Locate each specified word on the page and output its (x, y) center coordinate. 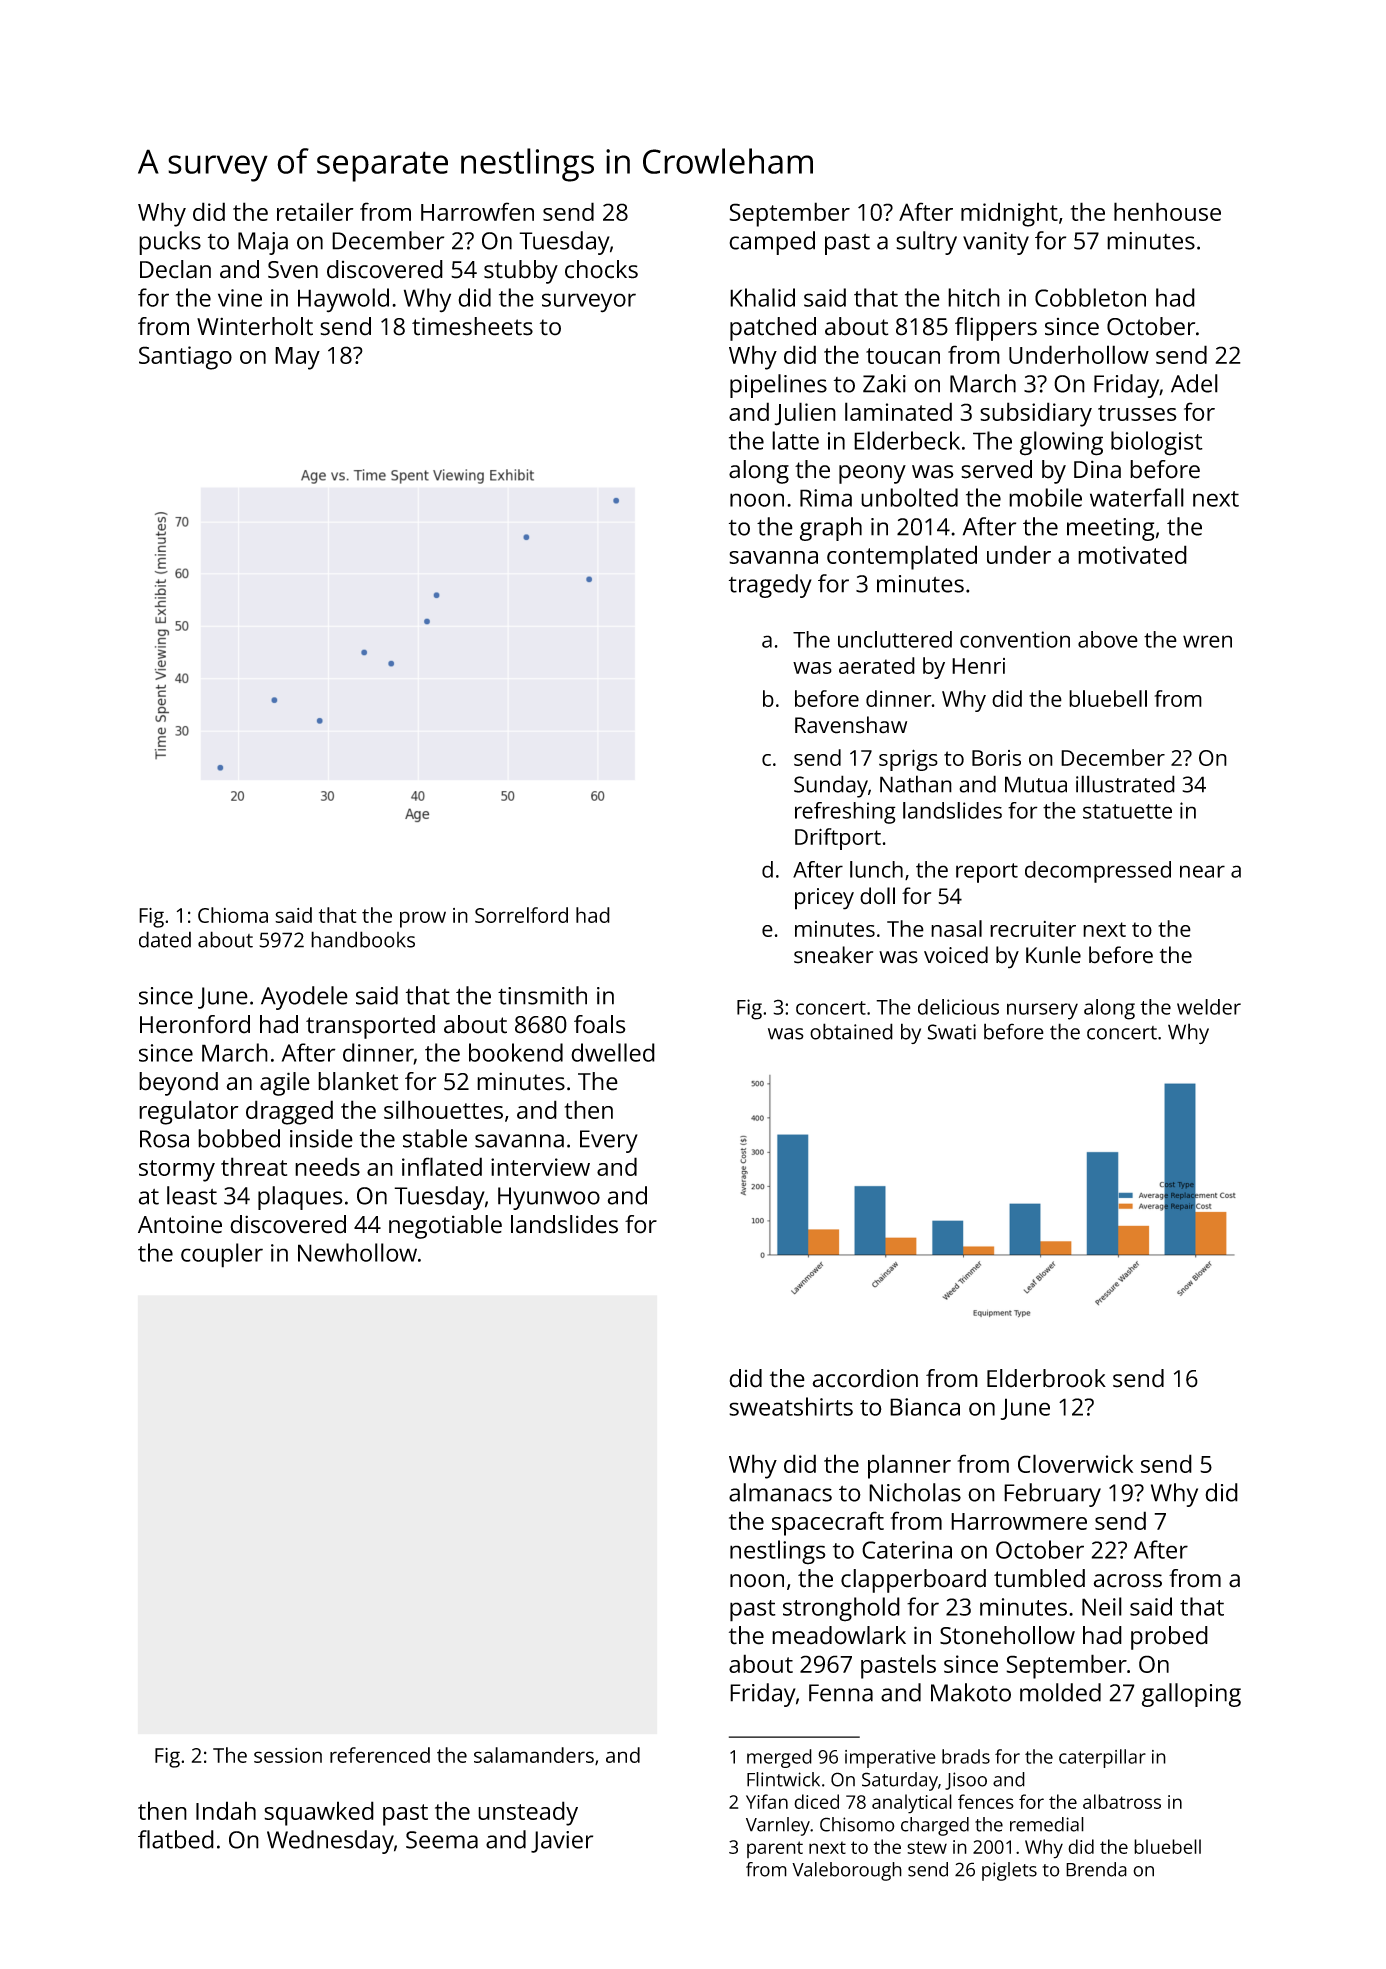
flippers (996, 329)
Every (609, 1141)
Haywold (343, 300)
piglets (1009, 1871)
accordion (865, 1378)
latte (795, 440)
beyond (178, 1084)
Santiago (185, 358)
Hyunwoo (549, 1198)
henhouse (1167, 211)
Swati (952, 1032)
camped (772, 243)
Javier (562, 1842)
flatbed (176, 1839)
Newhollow (357, 1252)
